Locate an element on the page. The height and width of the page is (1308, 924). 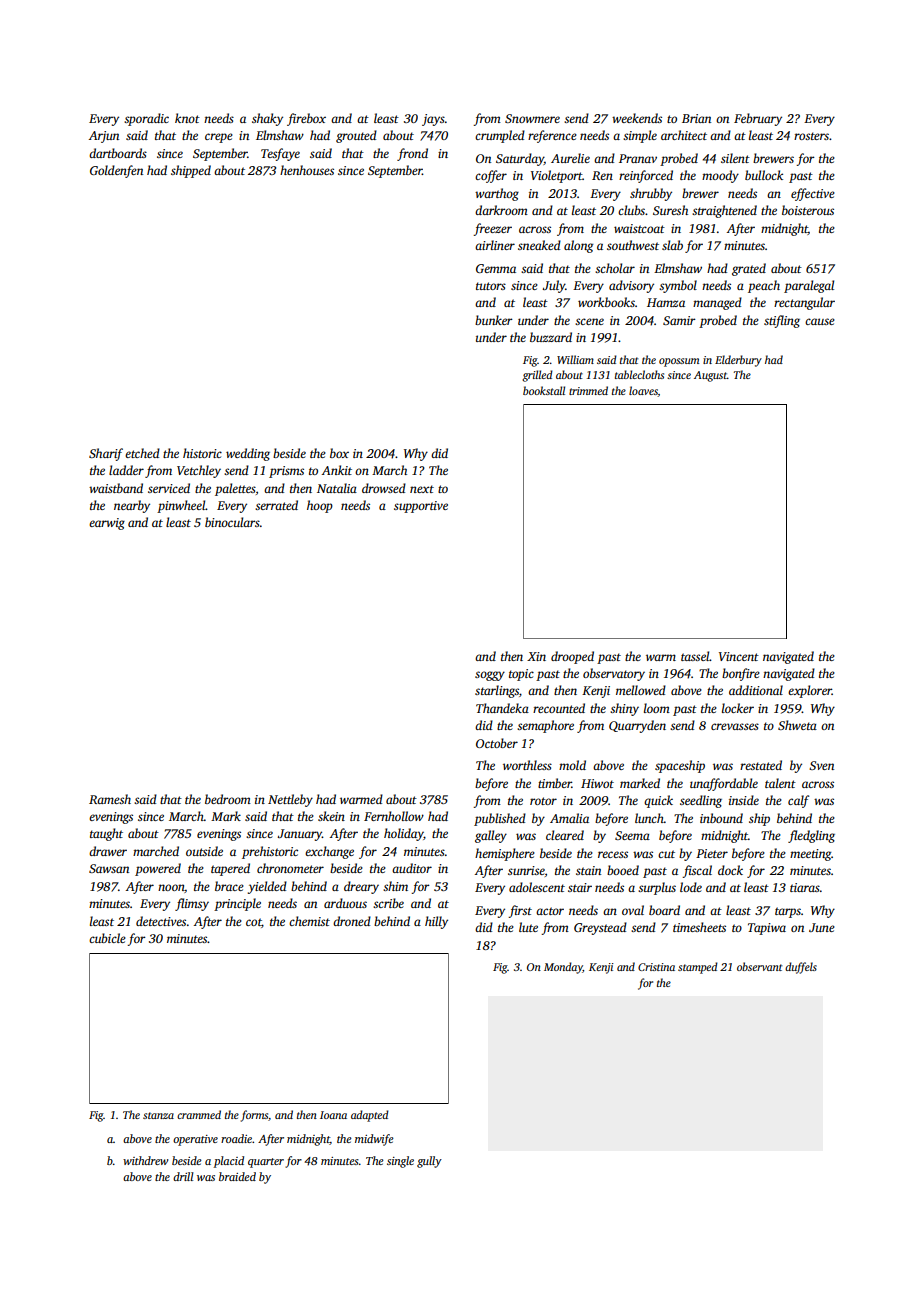
loaves is located at coordinates (643, 391).
